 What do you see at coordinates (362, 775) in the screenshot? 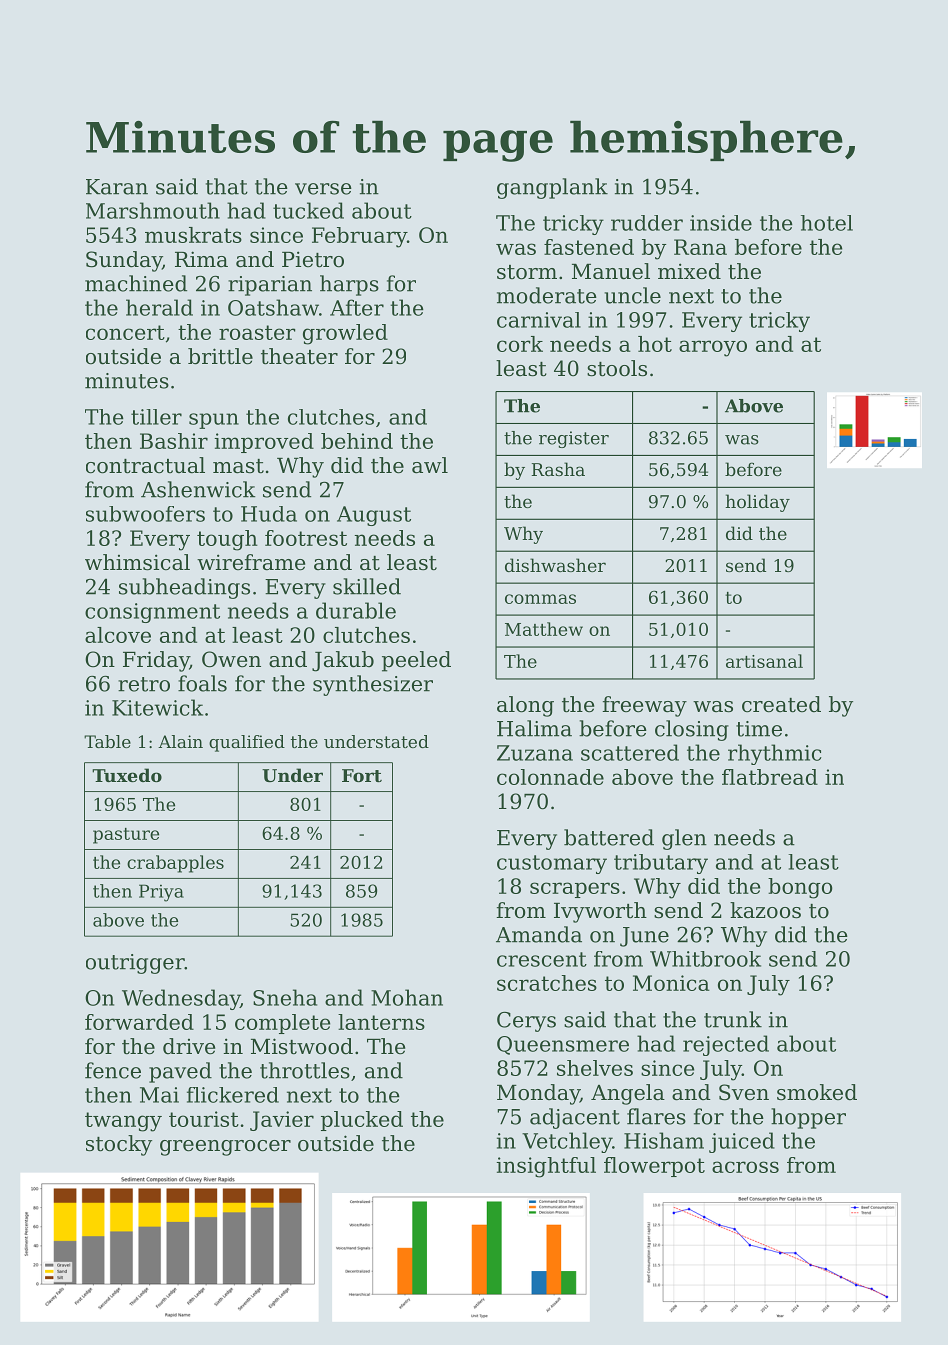
I see `Fort` at bounding box center [362, 775].
